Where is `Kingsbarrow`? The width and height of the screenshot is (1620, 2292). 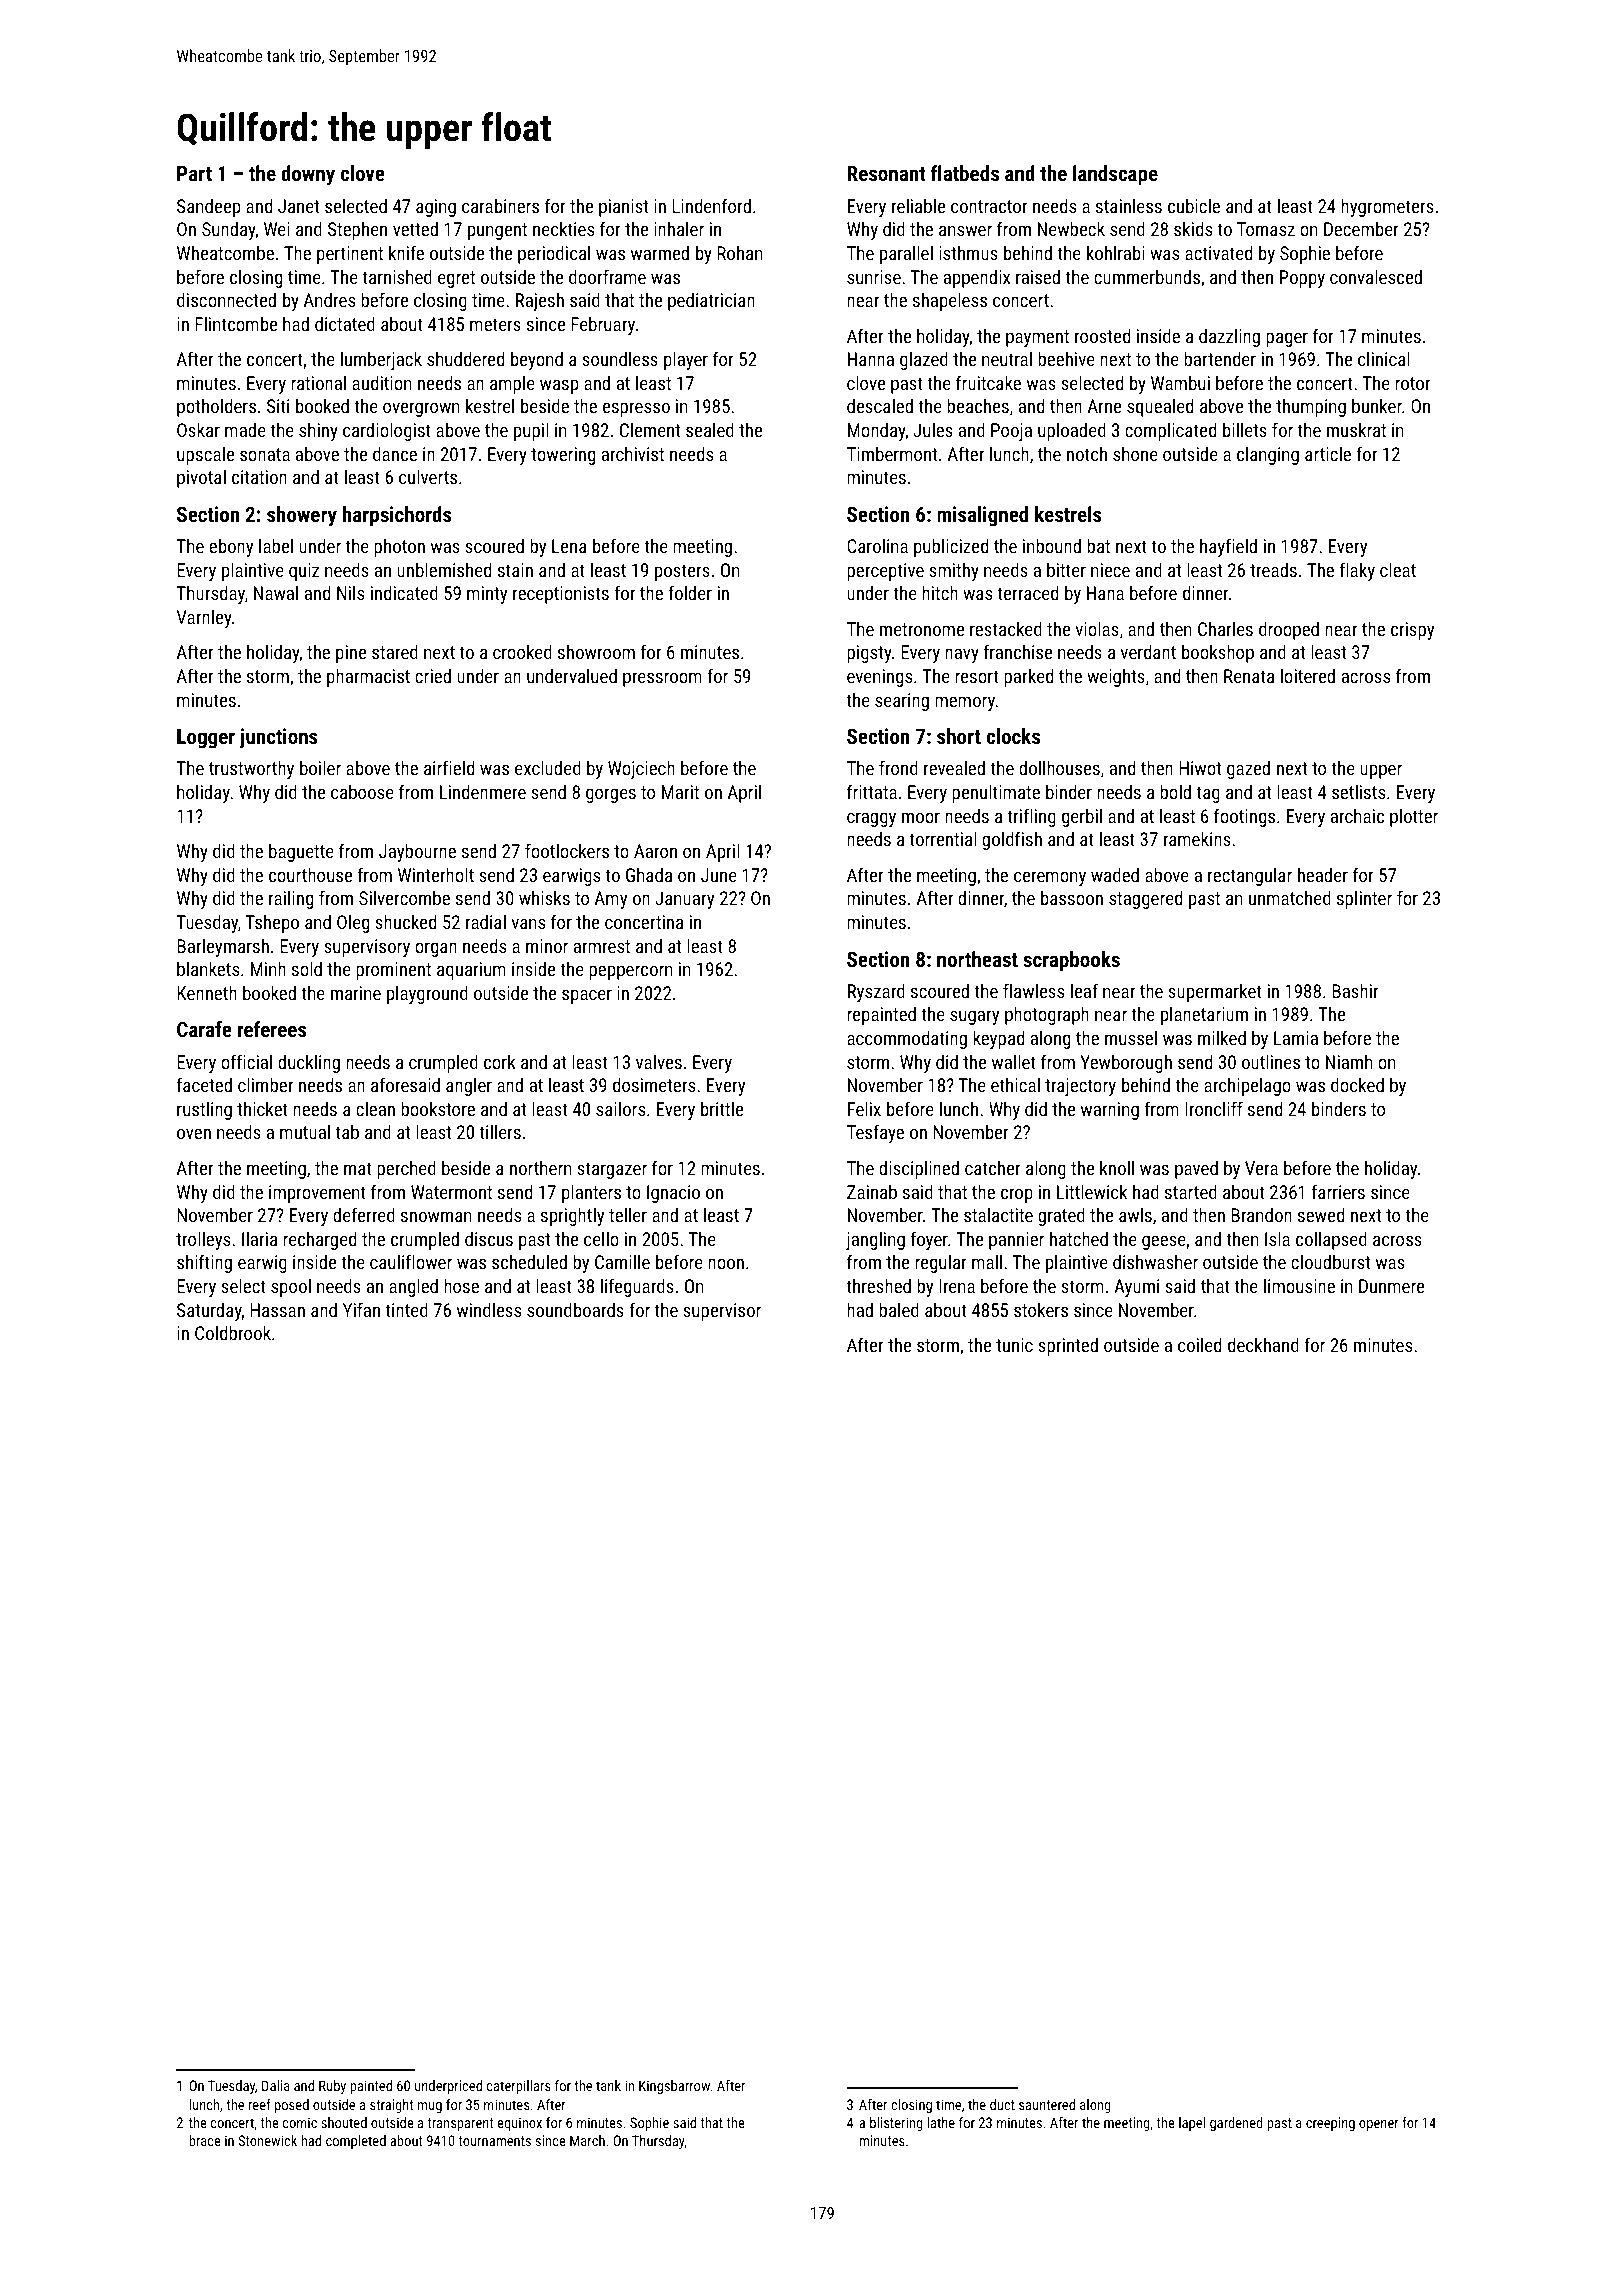 Kingsbarrow is located at coordinates (675, 2087).
